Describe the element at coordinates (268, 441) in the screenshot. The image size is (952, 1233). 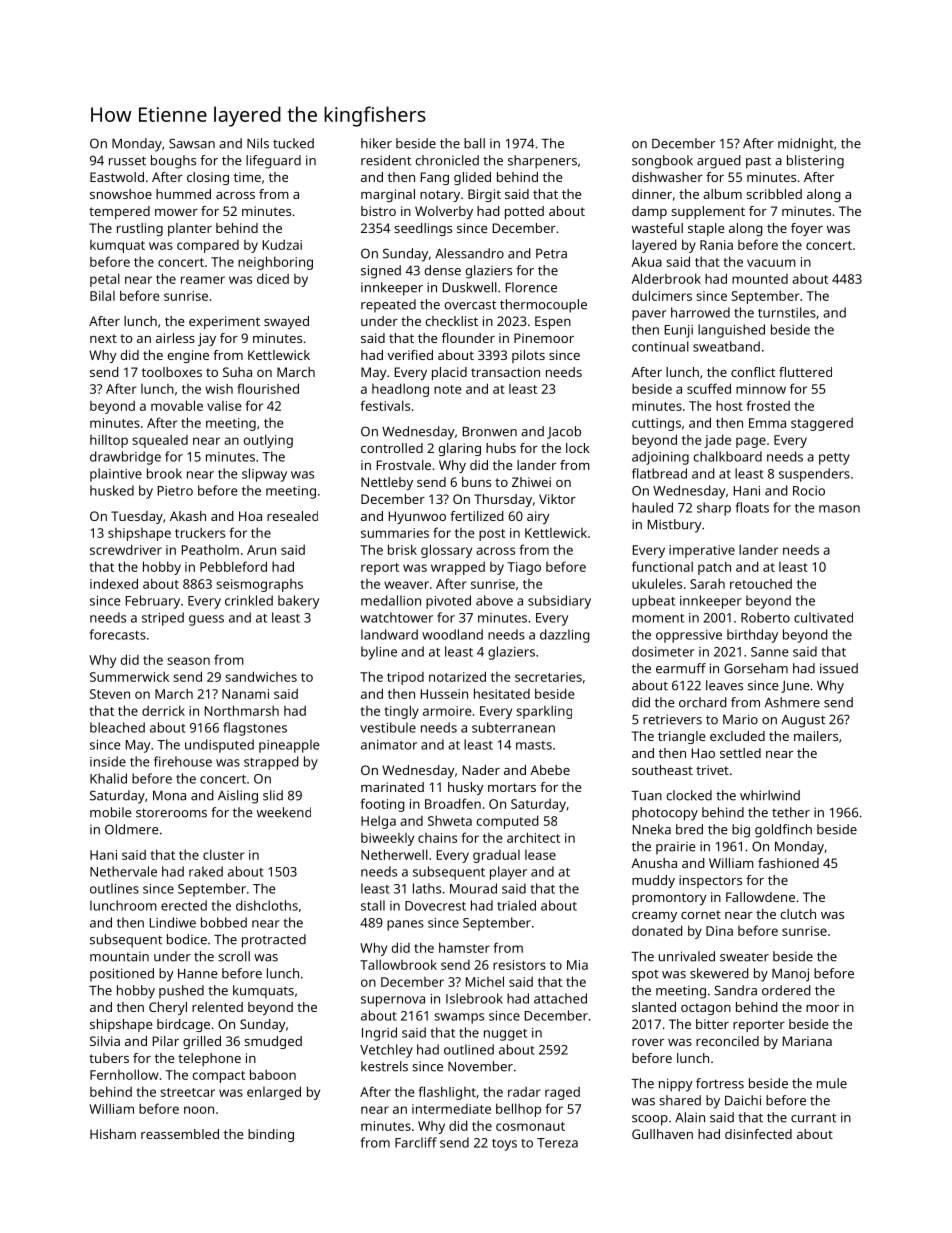
I see `outlying` at that location.
